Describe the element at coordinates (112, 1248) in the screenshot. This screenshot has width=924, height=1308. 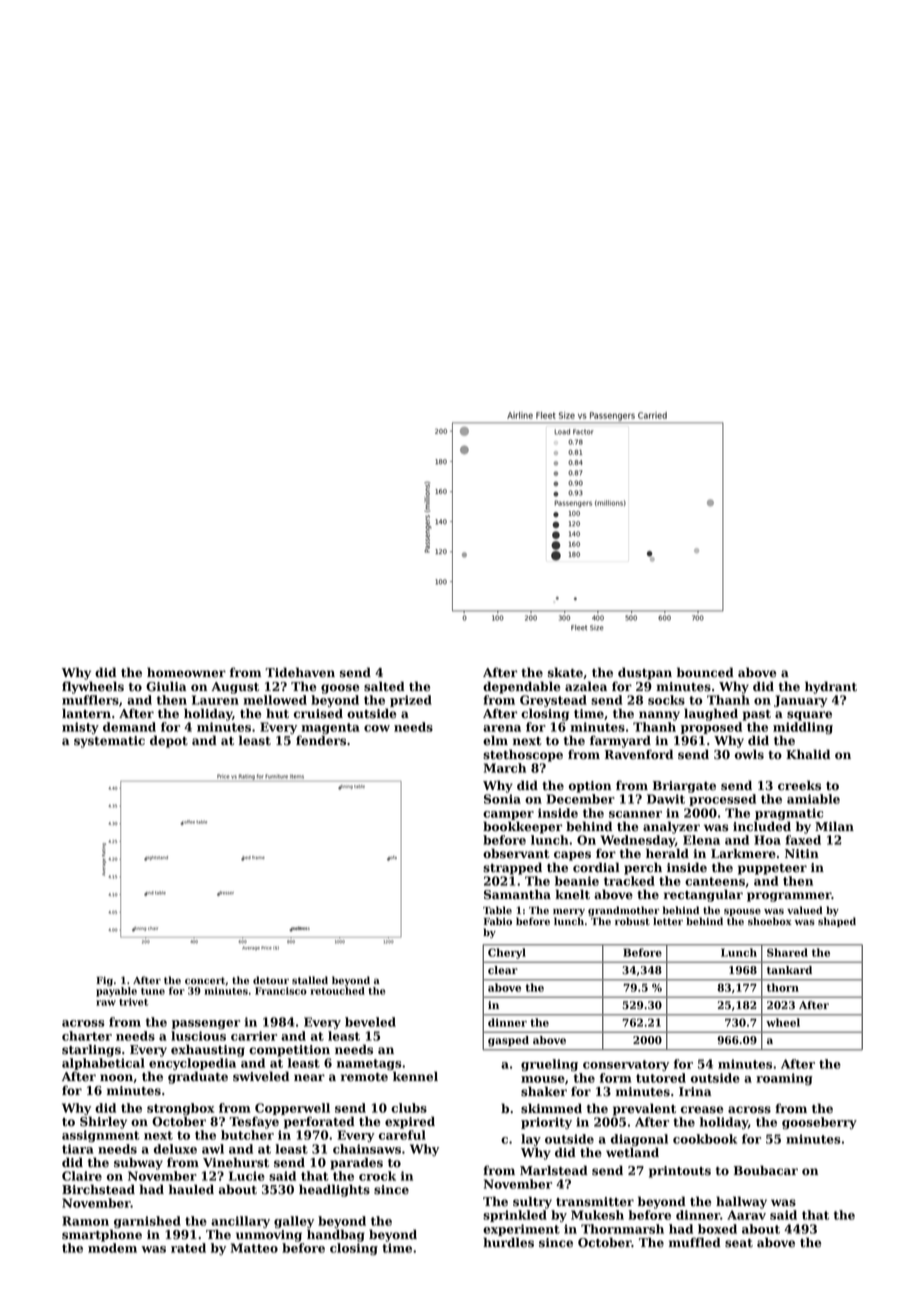
I see `modem` at that location.
